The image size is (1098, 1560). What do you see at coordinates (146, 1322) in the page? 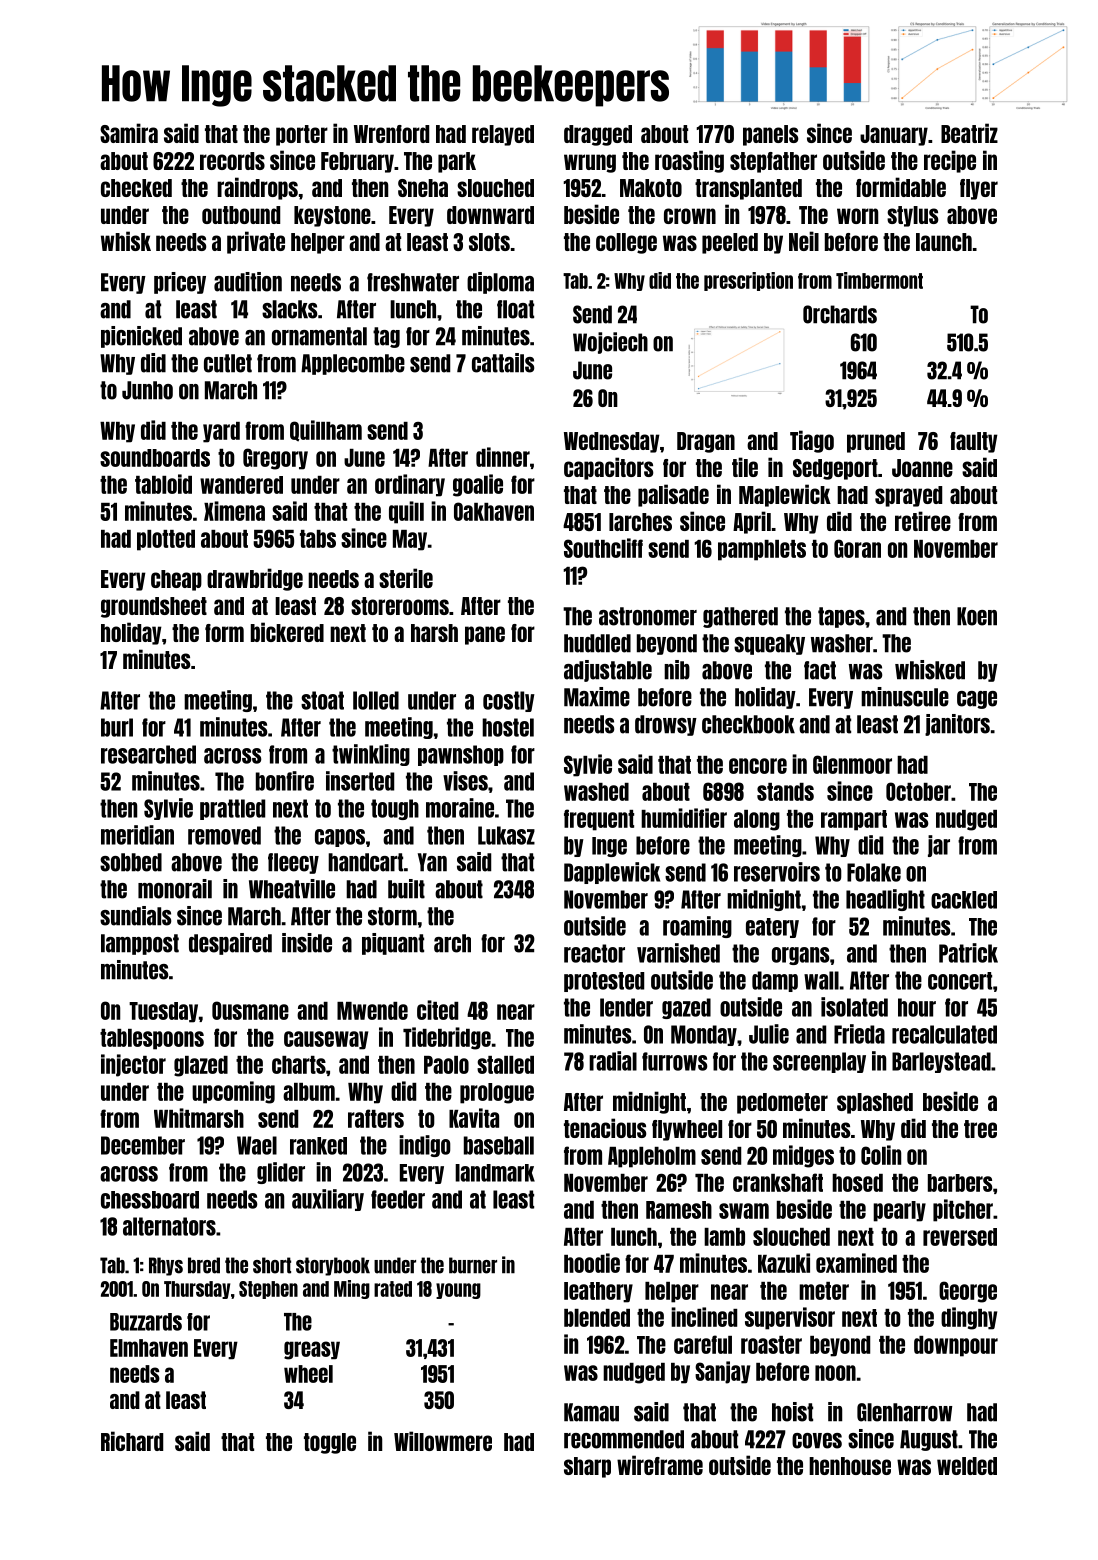
I see `Buzzards` at bounding box center [146, 1322].
